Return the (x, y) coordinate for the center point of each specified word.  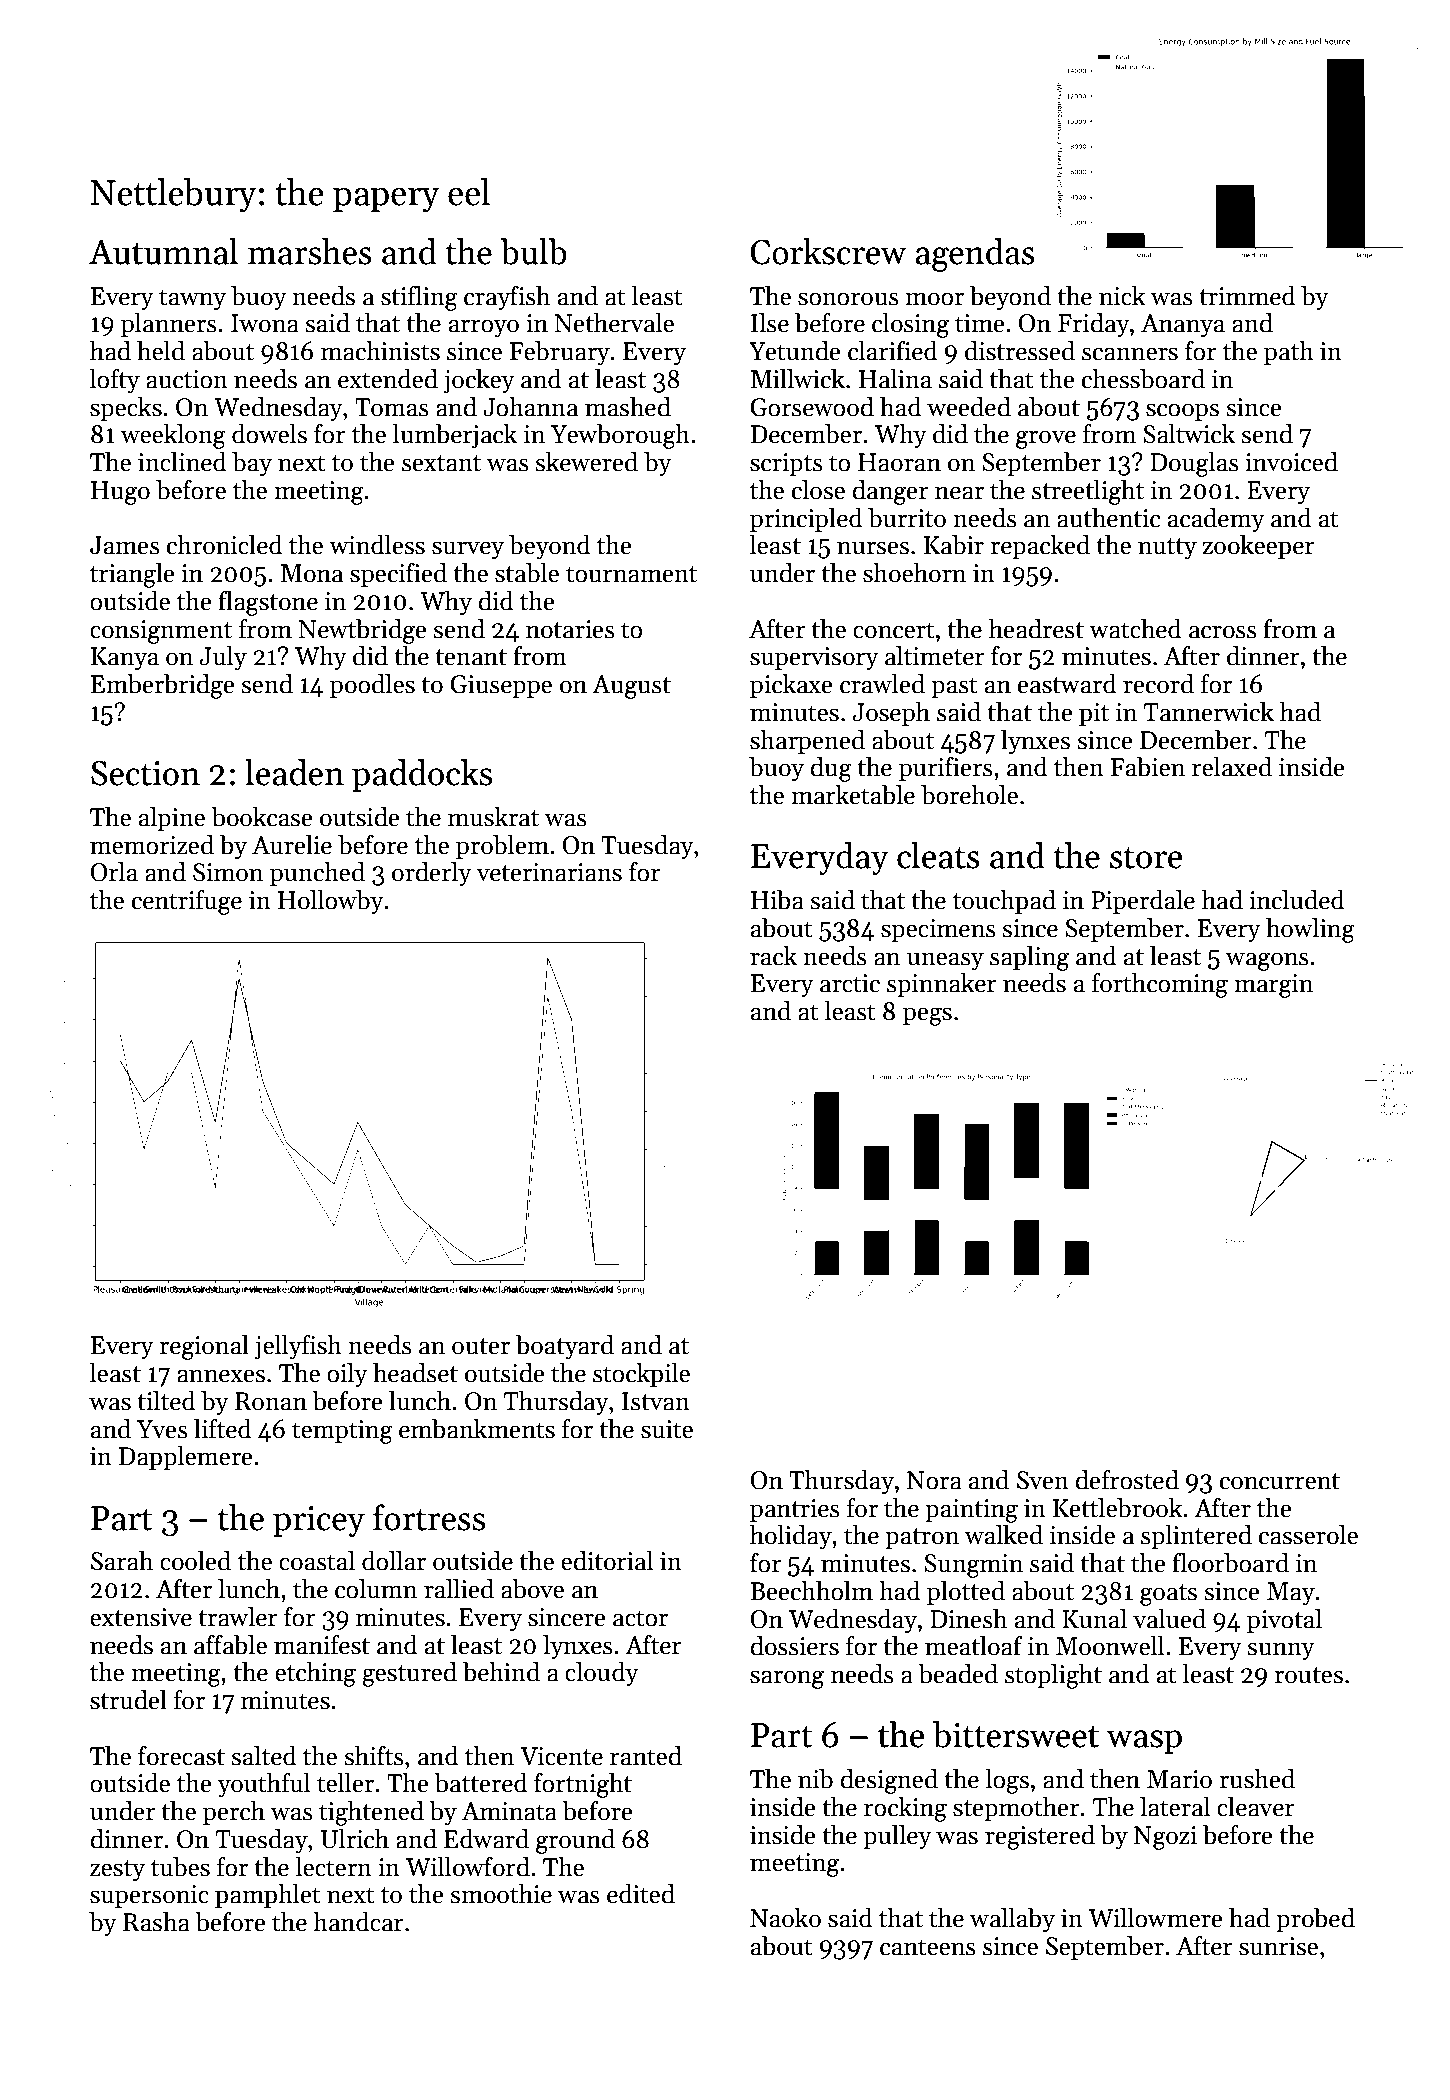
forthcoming (1160, 985)
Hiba (777, 900)
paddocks (422, 775)
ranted (646, 1756)
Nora (934, 1480)
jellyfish (298, 1347)
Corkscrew (828, 251)
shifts (374, 1756)
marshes (309, 251)
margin (1273, 986)
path (1289, 353)
